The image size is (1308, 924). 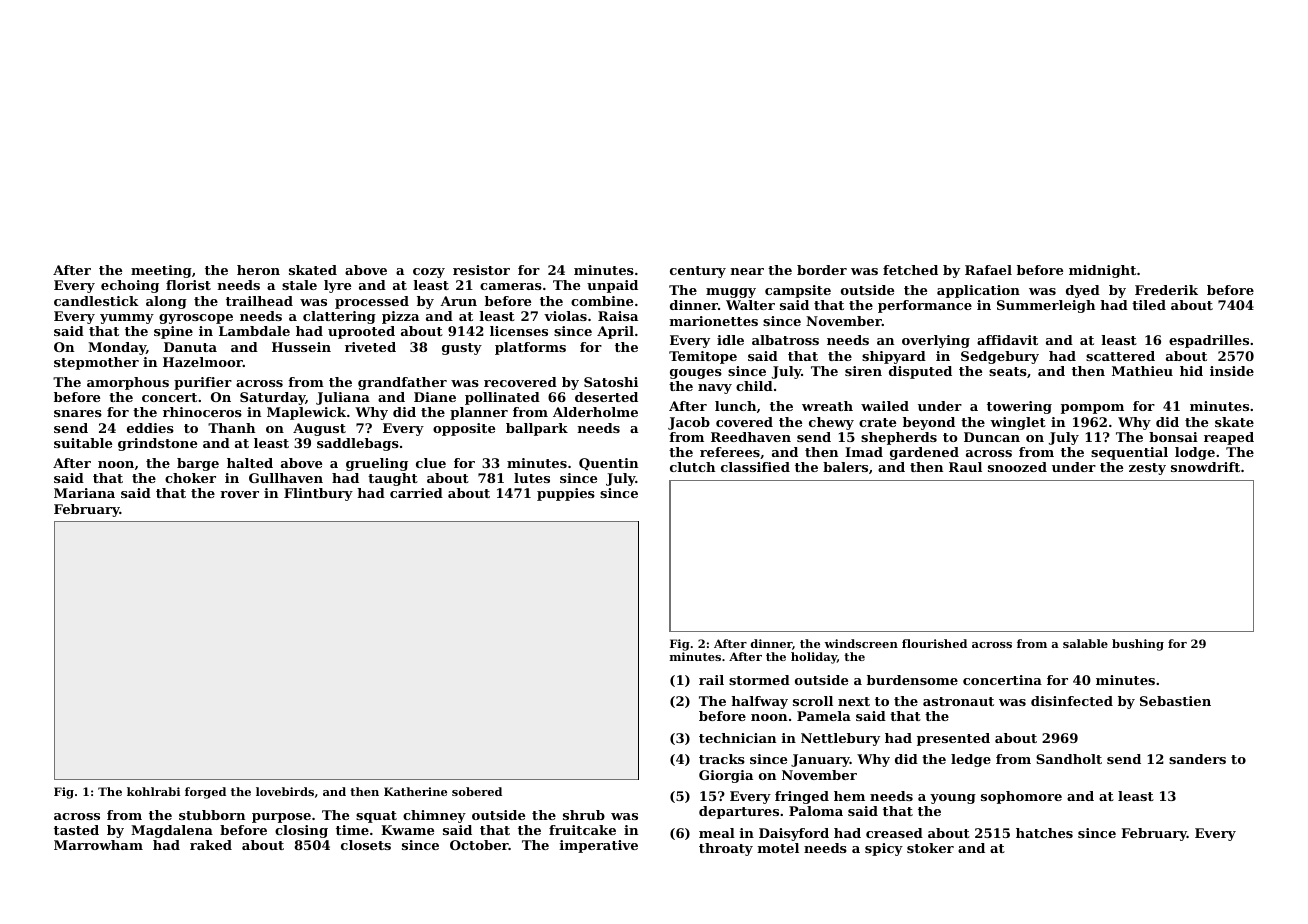 What do you see at coordinates (737, 738) in the document?
I see `technician` at bounding box center [737, 738].
